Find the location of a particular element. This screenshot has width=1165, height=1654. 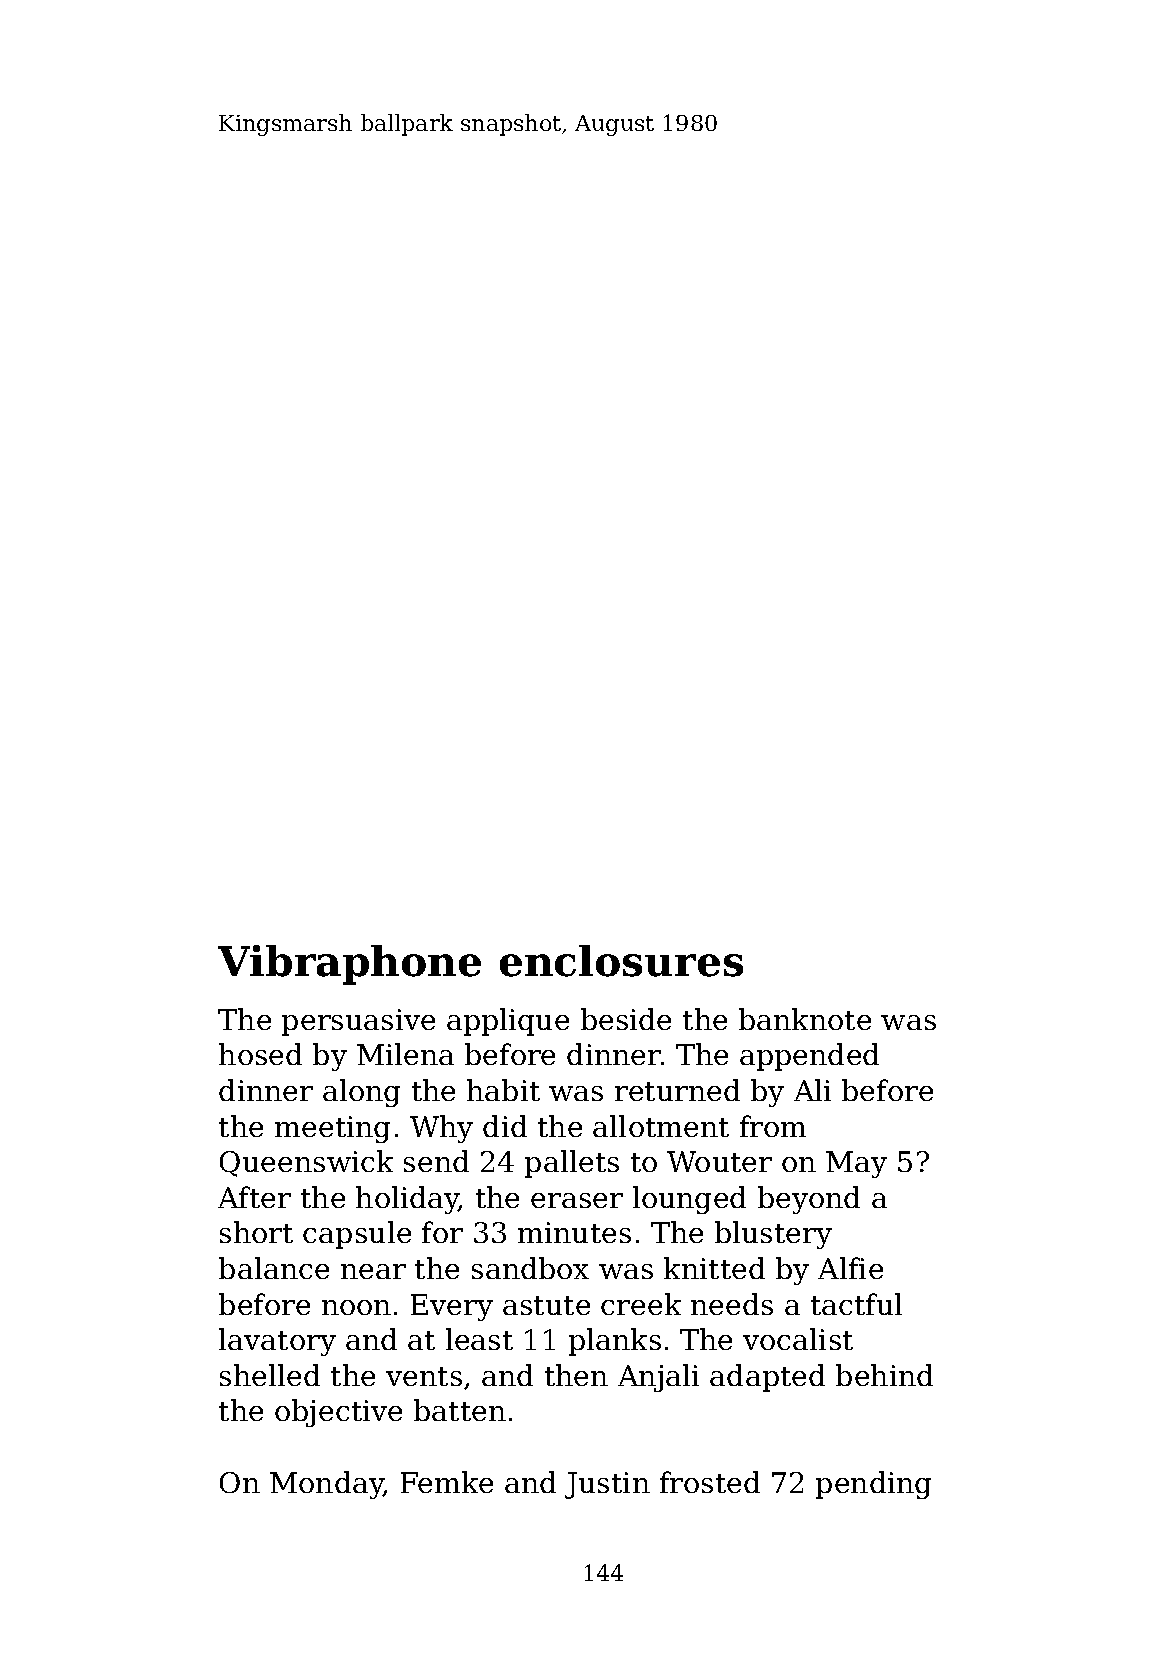

enclosures is located at coordinates (621, 961).
